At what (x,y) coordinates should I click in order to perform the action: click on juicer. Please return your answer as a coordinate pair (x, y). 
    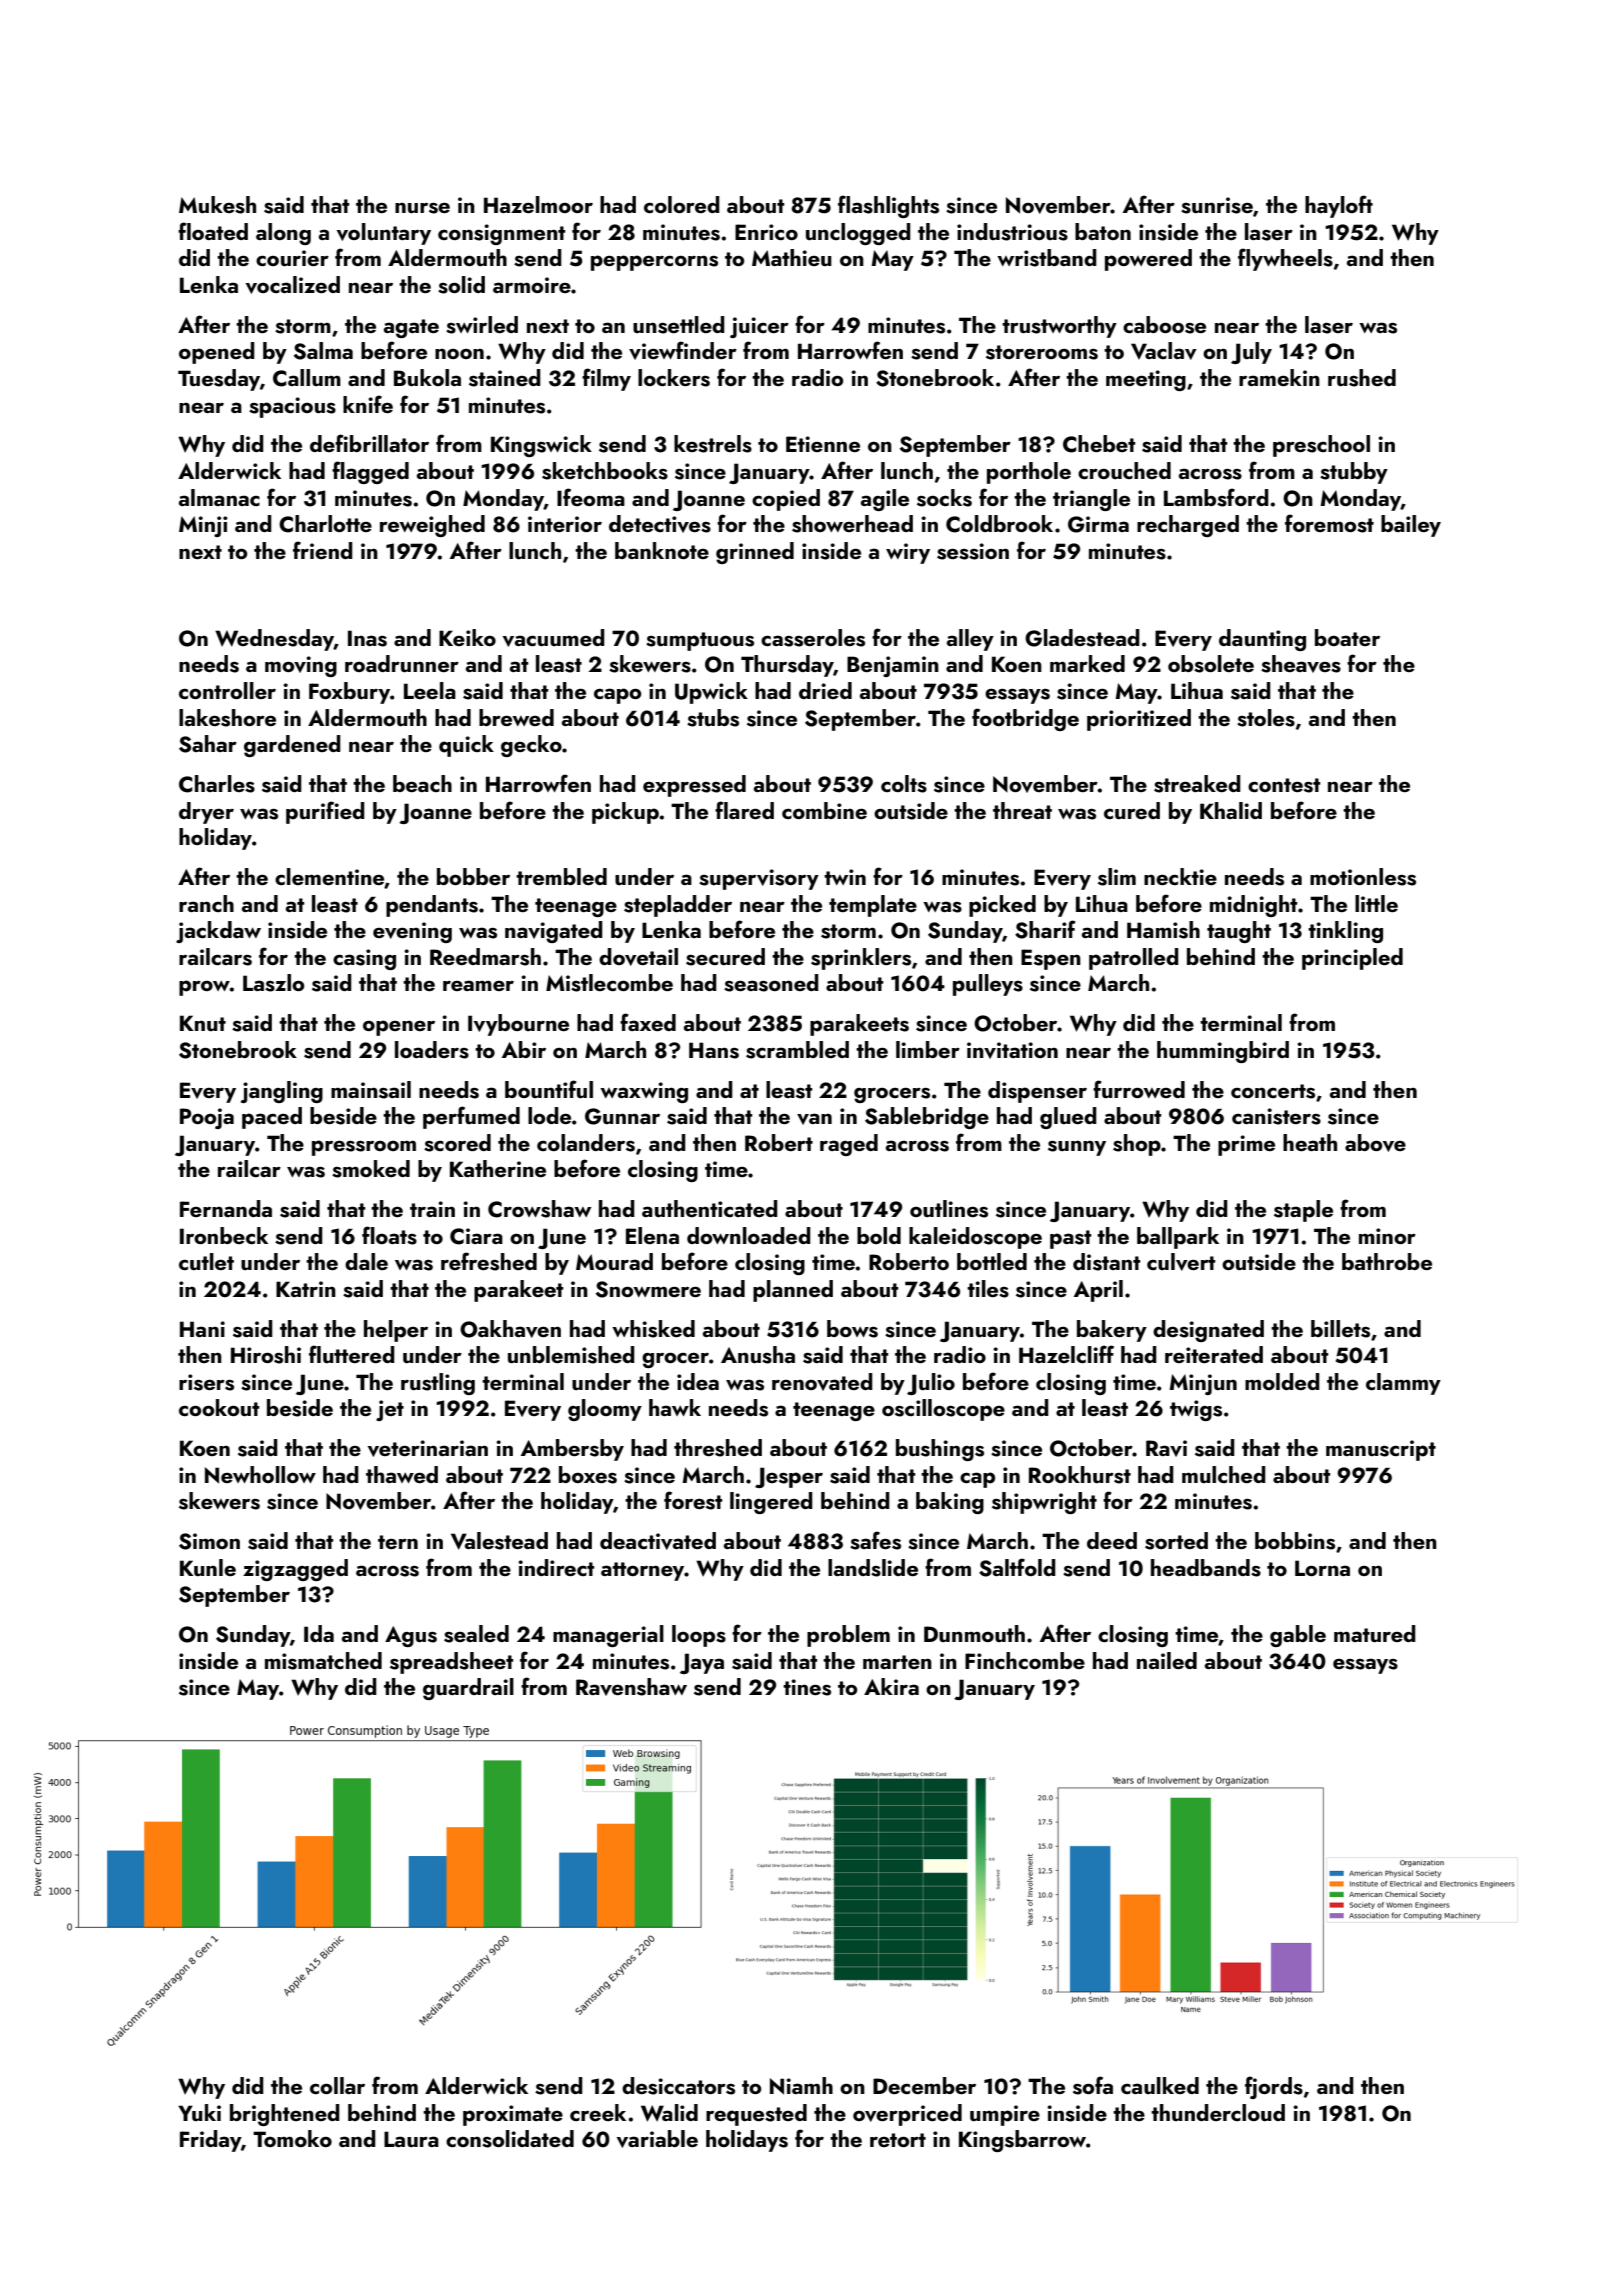
    Looking at the image, I should click on (759, 327).
